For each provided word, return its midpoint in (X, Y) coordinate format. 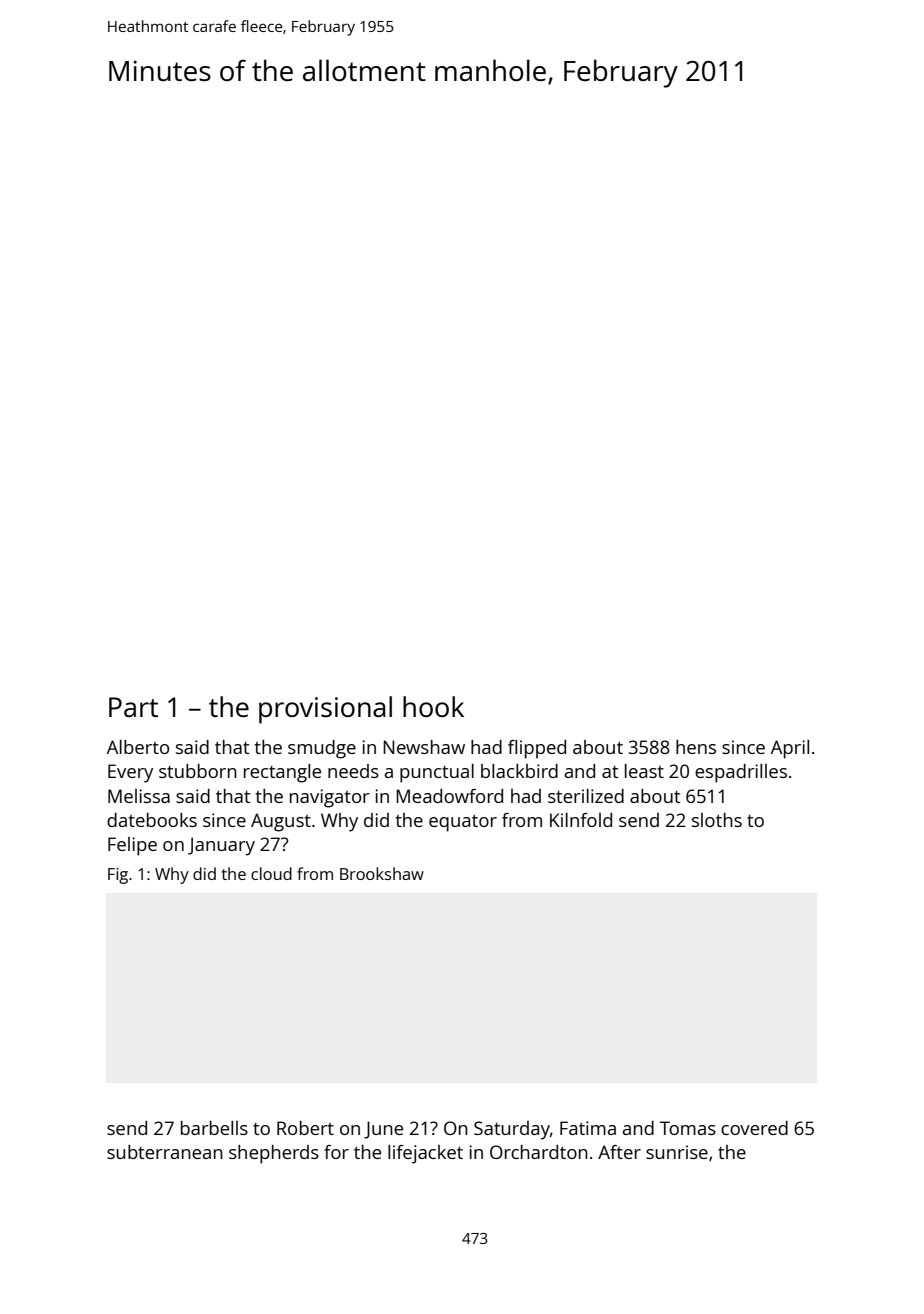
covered (754, 1128)
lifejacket (425, 1154)
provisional (325, 710)
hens (696, 747)
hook (433, 706)
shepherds (274, 1154)
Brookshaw (382, 873)
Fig (118, 876)
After (619, 1152)
